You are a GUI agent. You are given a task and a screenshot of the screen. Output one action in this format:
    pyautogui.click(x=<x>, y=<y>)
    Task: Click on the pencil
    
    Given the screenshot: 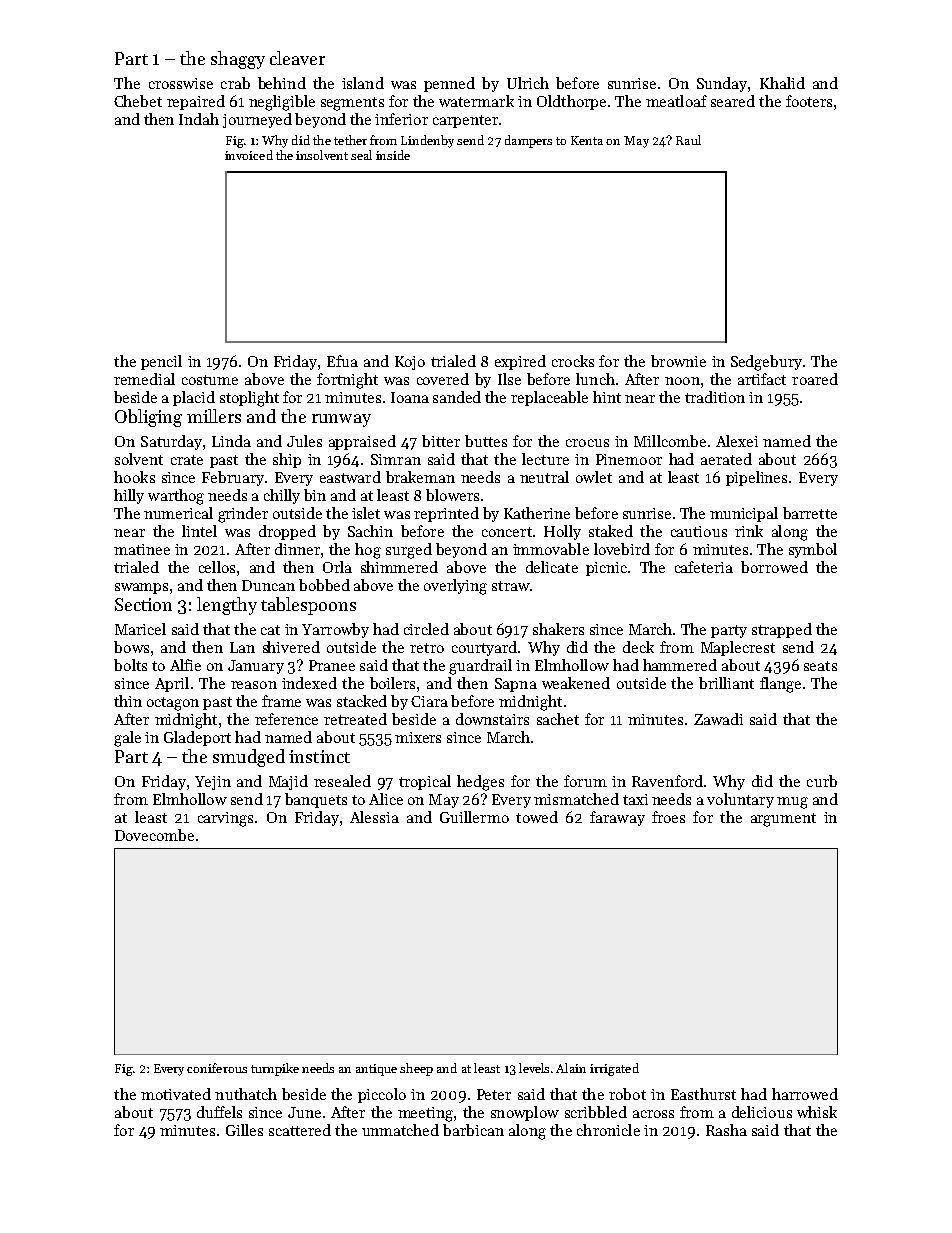 What is the action you would take?
    pyautogui.click(x=161, y=362)
